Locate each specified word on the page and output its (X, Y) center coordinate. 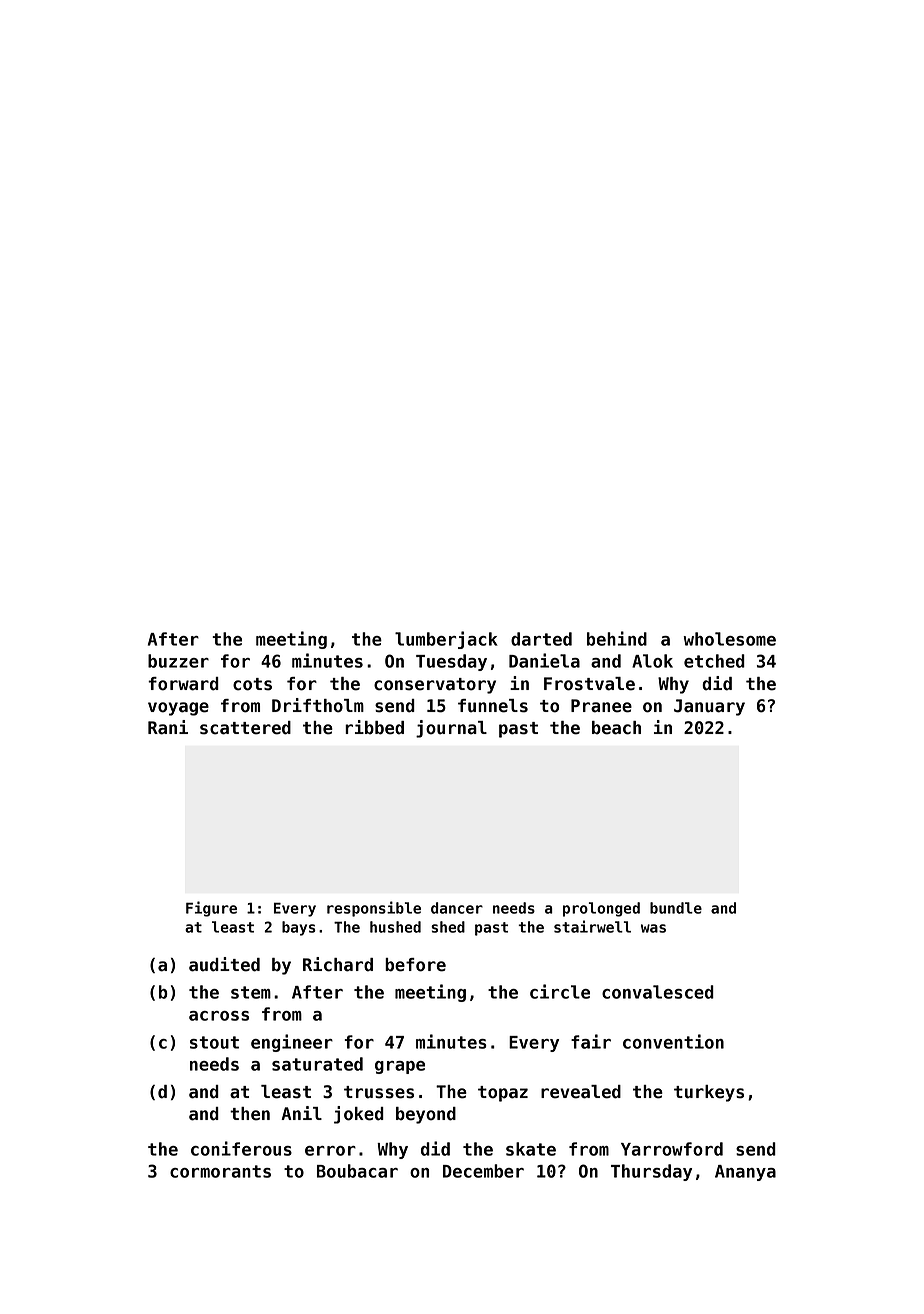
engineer (292, 1043)
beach (616, 728)
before (415, 965)
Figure (211, 909)
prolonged (601, 909)
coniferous (241, 1148)
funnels (493, 706)
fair (591, 1041)
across (219, 1016)
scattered (245, 728)
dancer (457, 908)
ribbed (374, 727)
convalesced (658, 992)
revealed (581, 1092)
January (709, 707)
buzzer (178, 661)
